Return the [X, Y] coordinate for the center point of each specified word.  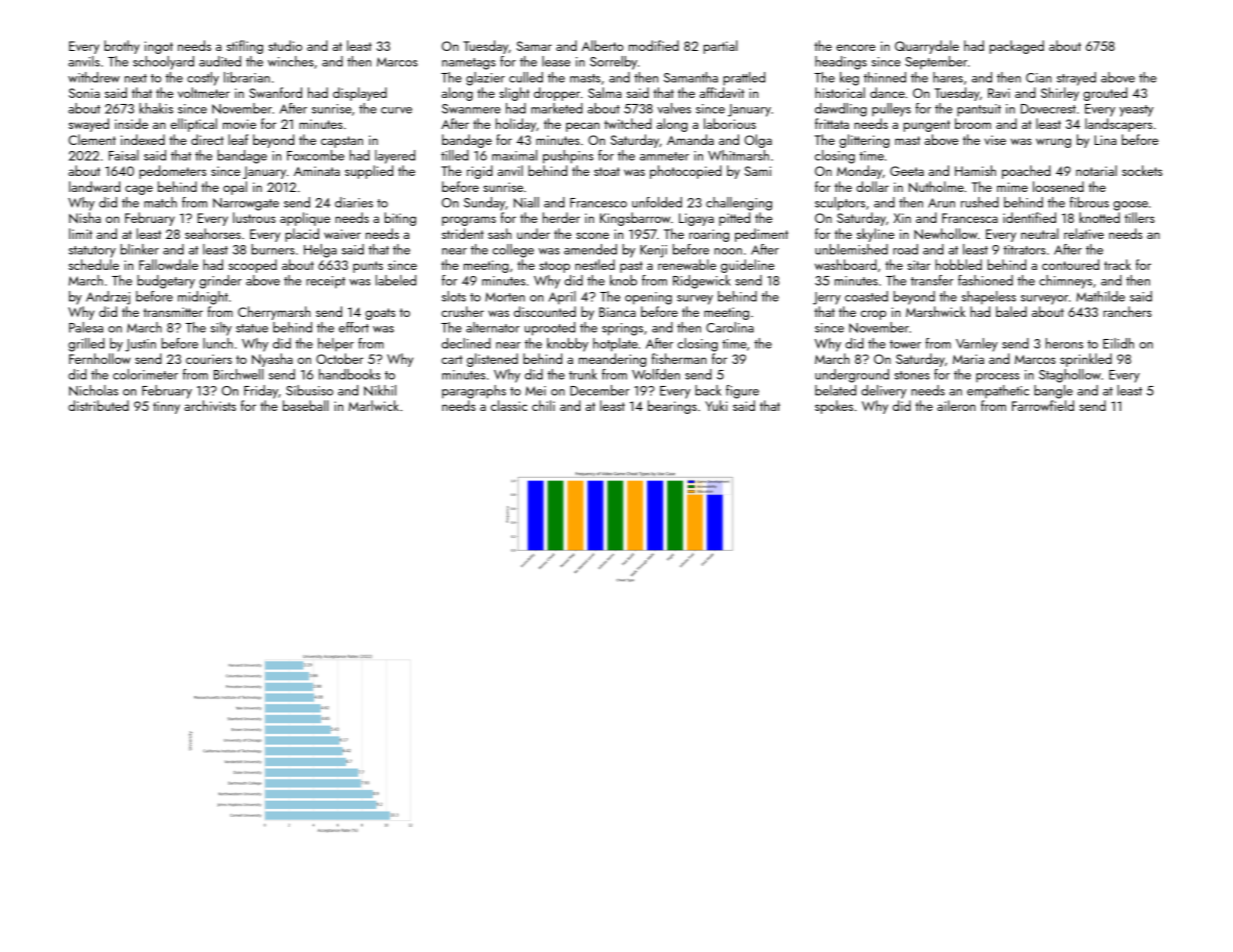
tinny [166, 407]
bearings [672, 407]
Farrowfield [1043, 405]
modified [654, 45]
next [136, 78]
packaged [1017, 47]
